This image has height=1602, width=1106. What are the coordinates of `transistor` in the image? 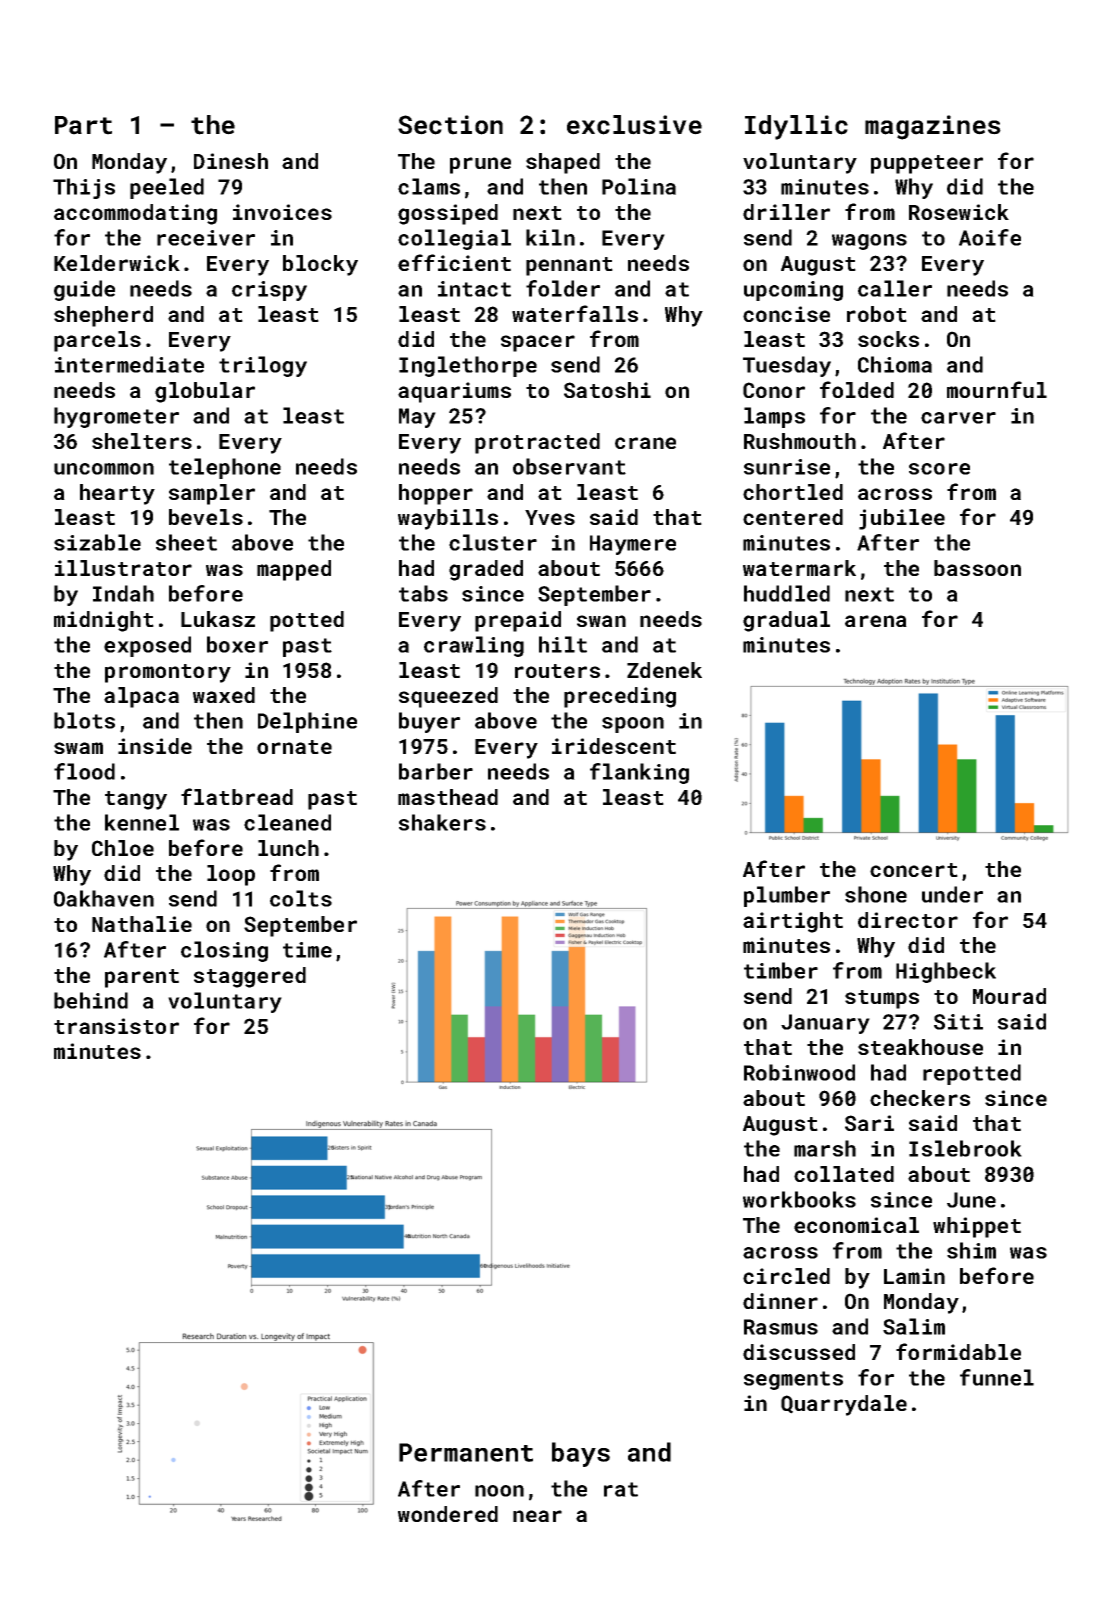 It's located at (116, 1026).
